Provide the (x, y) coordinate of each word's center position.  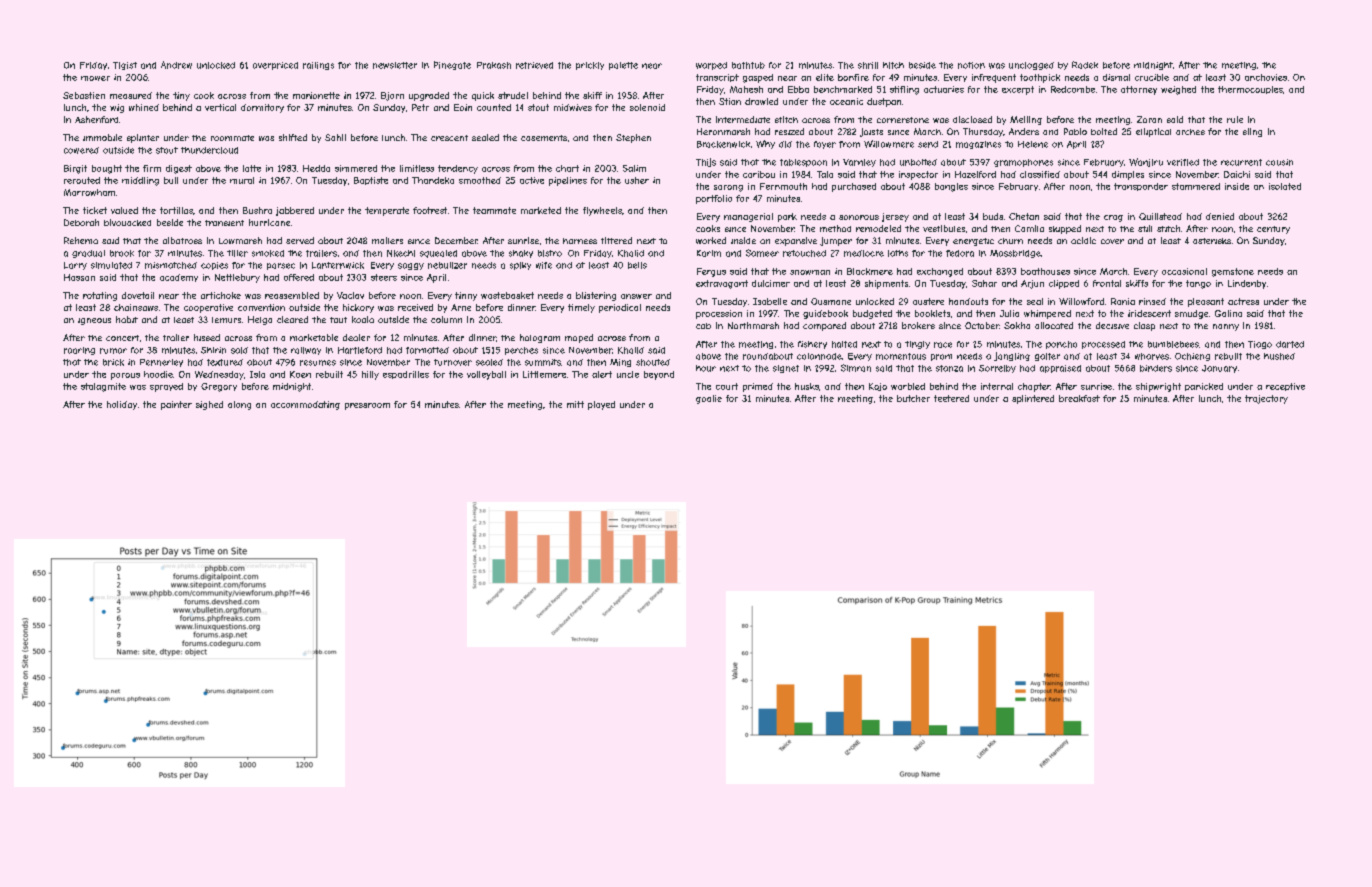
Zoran (1149, 119)
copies (214, 266)
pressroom (367, 406)
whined (144, 107)
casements (544, 138)
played (601, 405)
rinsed (1152, 301)
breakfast (1079, 398)
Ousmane (831, 301)
